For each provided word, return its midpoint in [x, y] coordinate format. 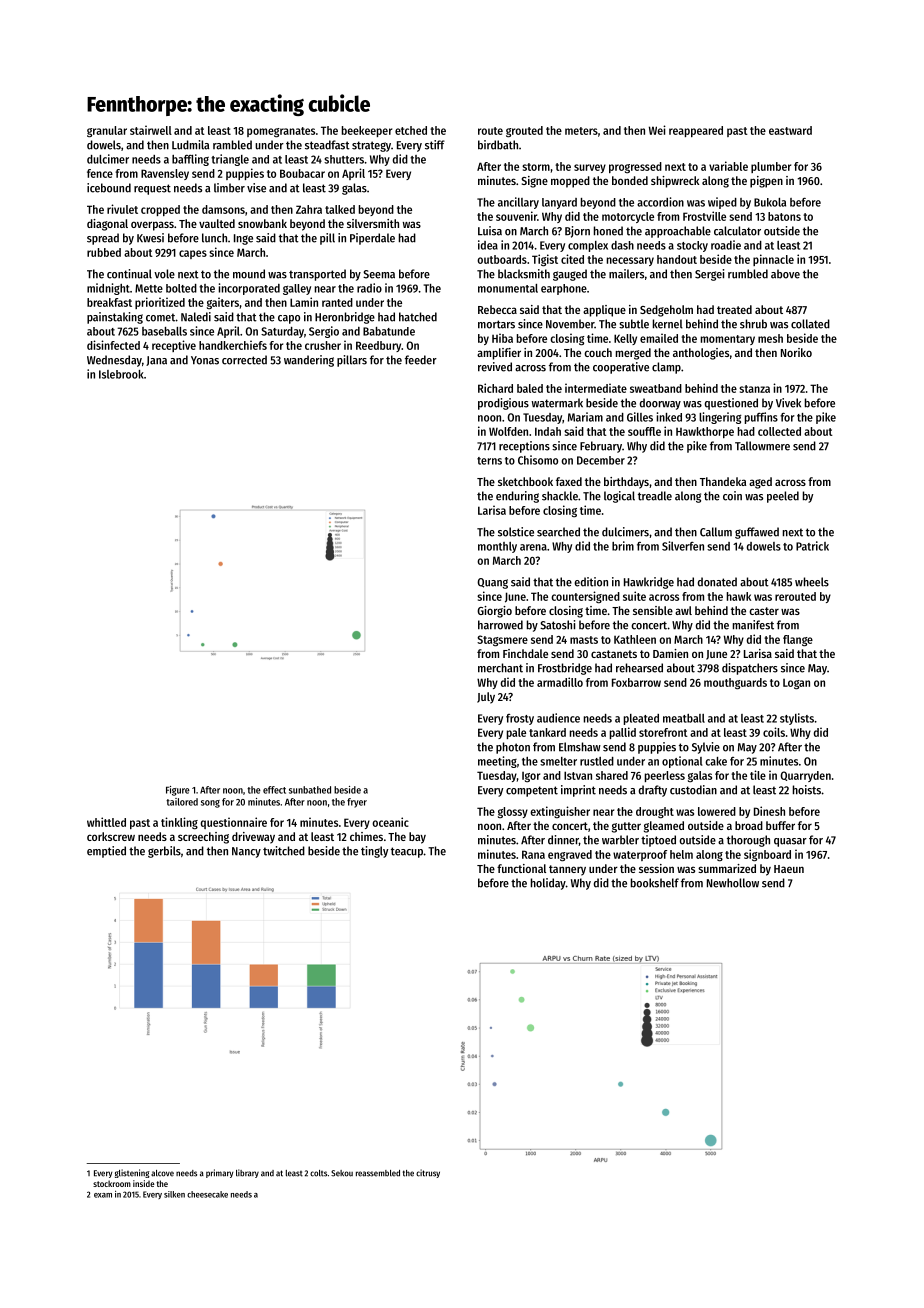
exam [103, 1195]
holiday [548, 884]
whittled [106, 822]
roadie [726, 245]
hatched [418, 317]
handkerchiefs [233, 345]
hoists [807, 790]
